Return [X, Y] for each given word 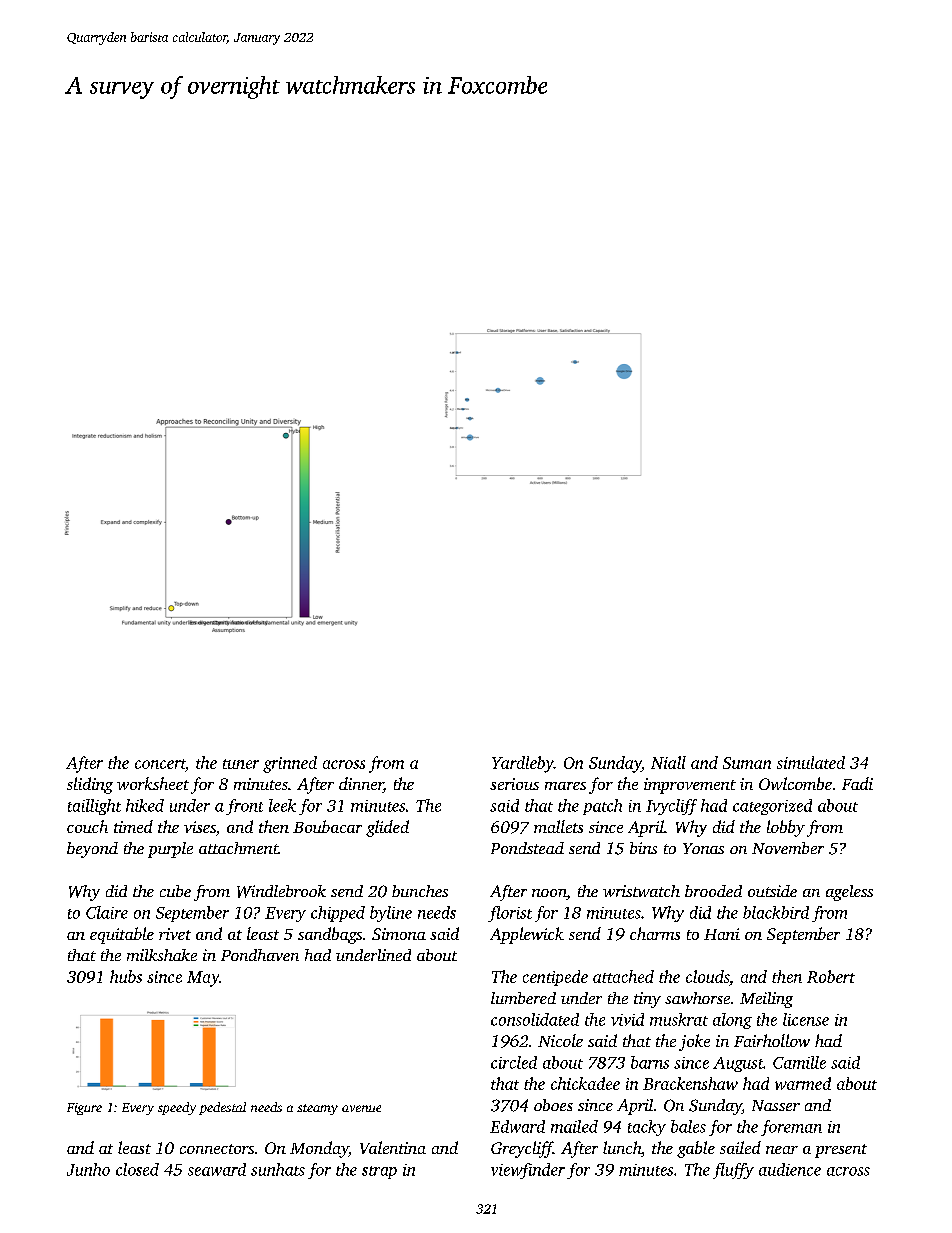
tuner [241, 764]
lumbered [523, 998]
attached [623, 976]
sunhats [278, 1169]
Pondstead [527, 848]
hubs [126, 976]
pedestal [222, 1108]
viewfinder [528, 1171]
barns [650, 1062]
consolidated [535, 1019]
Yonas [703, 848]
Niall [668, 762]
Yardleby [523, 764]
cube [175, 891]
